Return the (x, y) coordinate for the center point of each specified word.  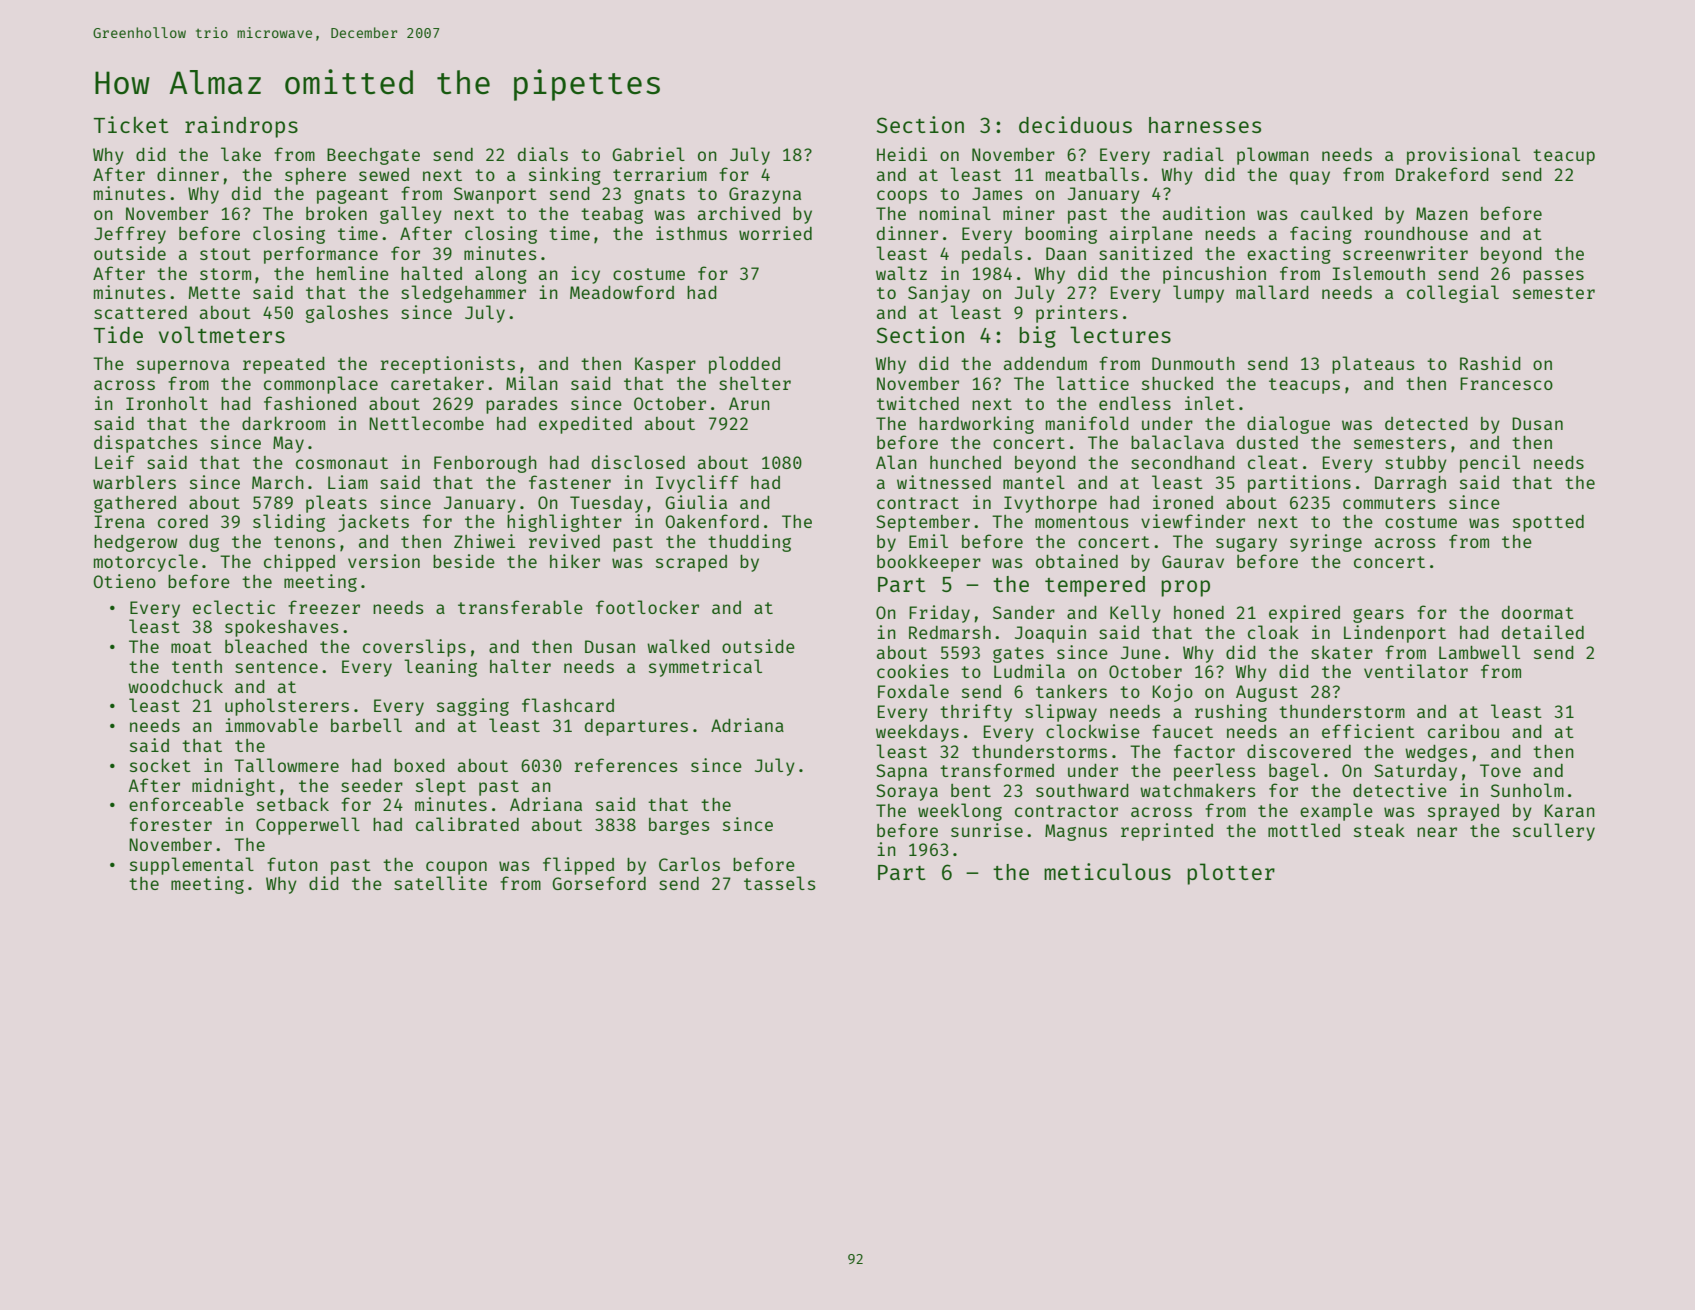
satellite (440, 883)
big (1037, 337)
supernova (183, 367)
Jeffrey (130, 235)
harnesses (1205, 125)
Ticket (131, 124)
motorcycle (146, 563)
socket (160, 765)
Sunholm (1527, 790)
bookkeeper (929, 563)
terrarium (660, 174)
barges (679, 826)
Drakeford (1442, 174)
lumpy (1198, 294)
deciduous (1075, 124)
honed (1199, 612)
